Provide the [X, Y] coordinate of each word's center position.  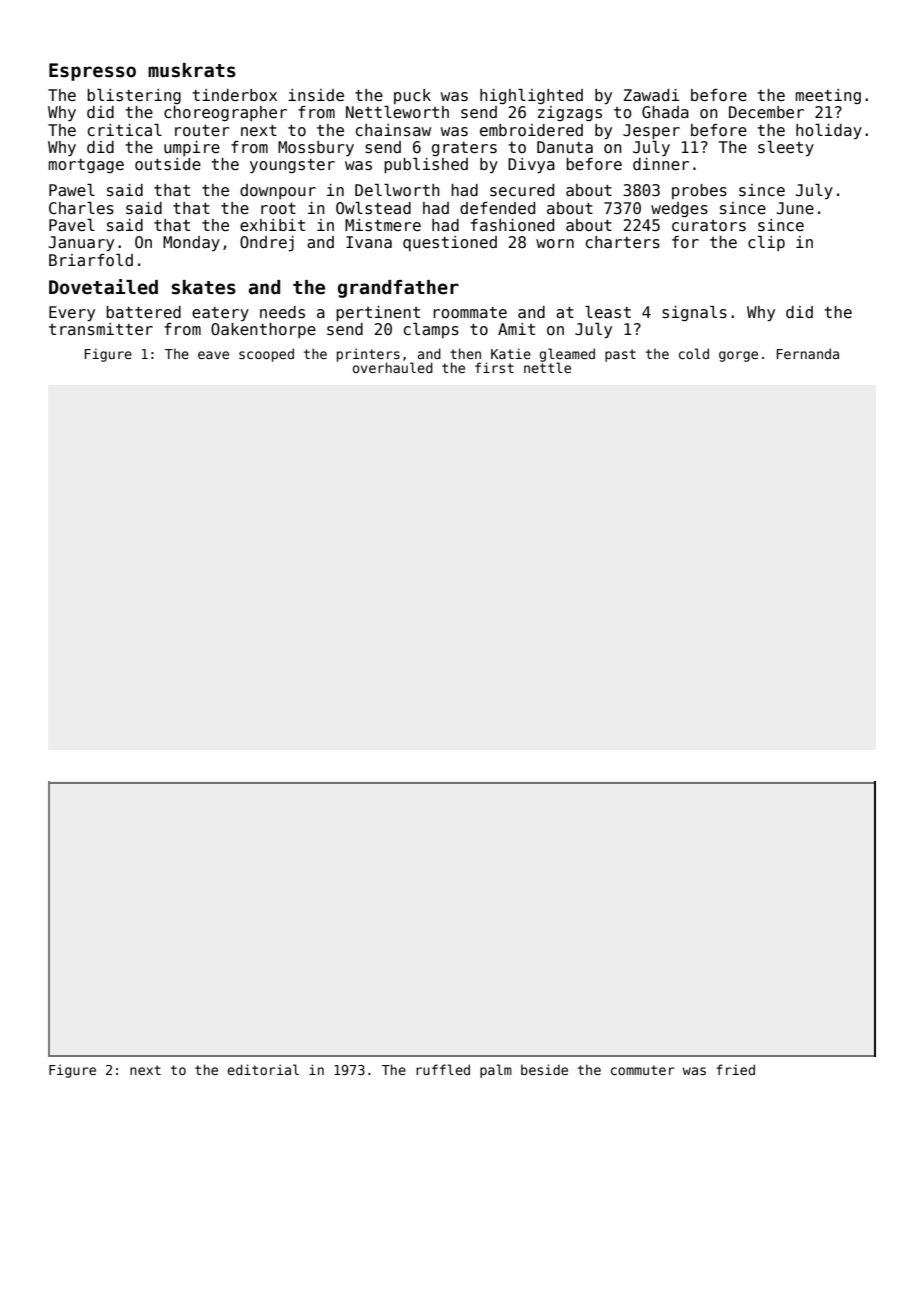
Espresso [92, 72]
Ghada [665, 112]
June [795, 208]
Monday [191, 243]
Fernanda [808, 353]
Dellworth [397, 190]
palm [496, 1071]
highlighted [531, 96]
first [494, 367]
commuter [643, 1070]
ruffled [443, 1069]
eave [213, 355]
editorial [263, 1069]
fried [735, 1069]
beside [544, 1069]
